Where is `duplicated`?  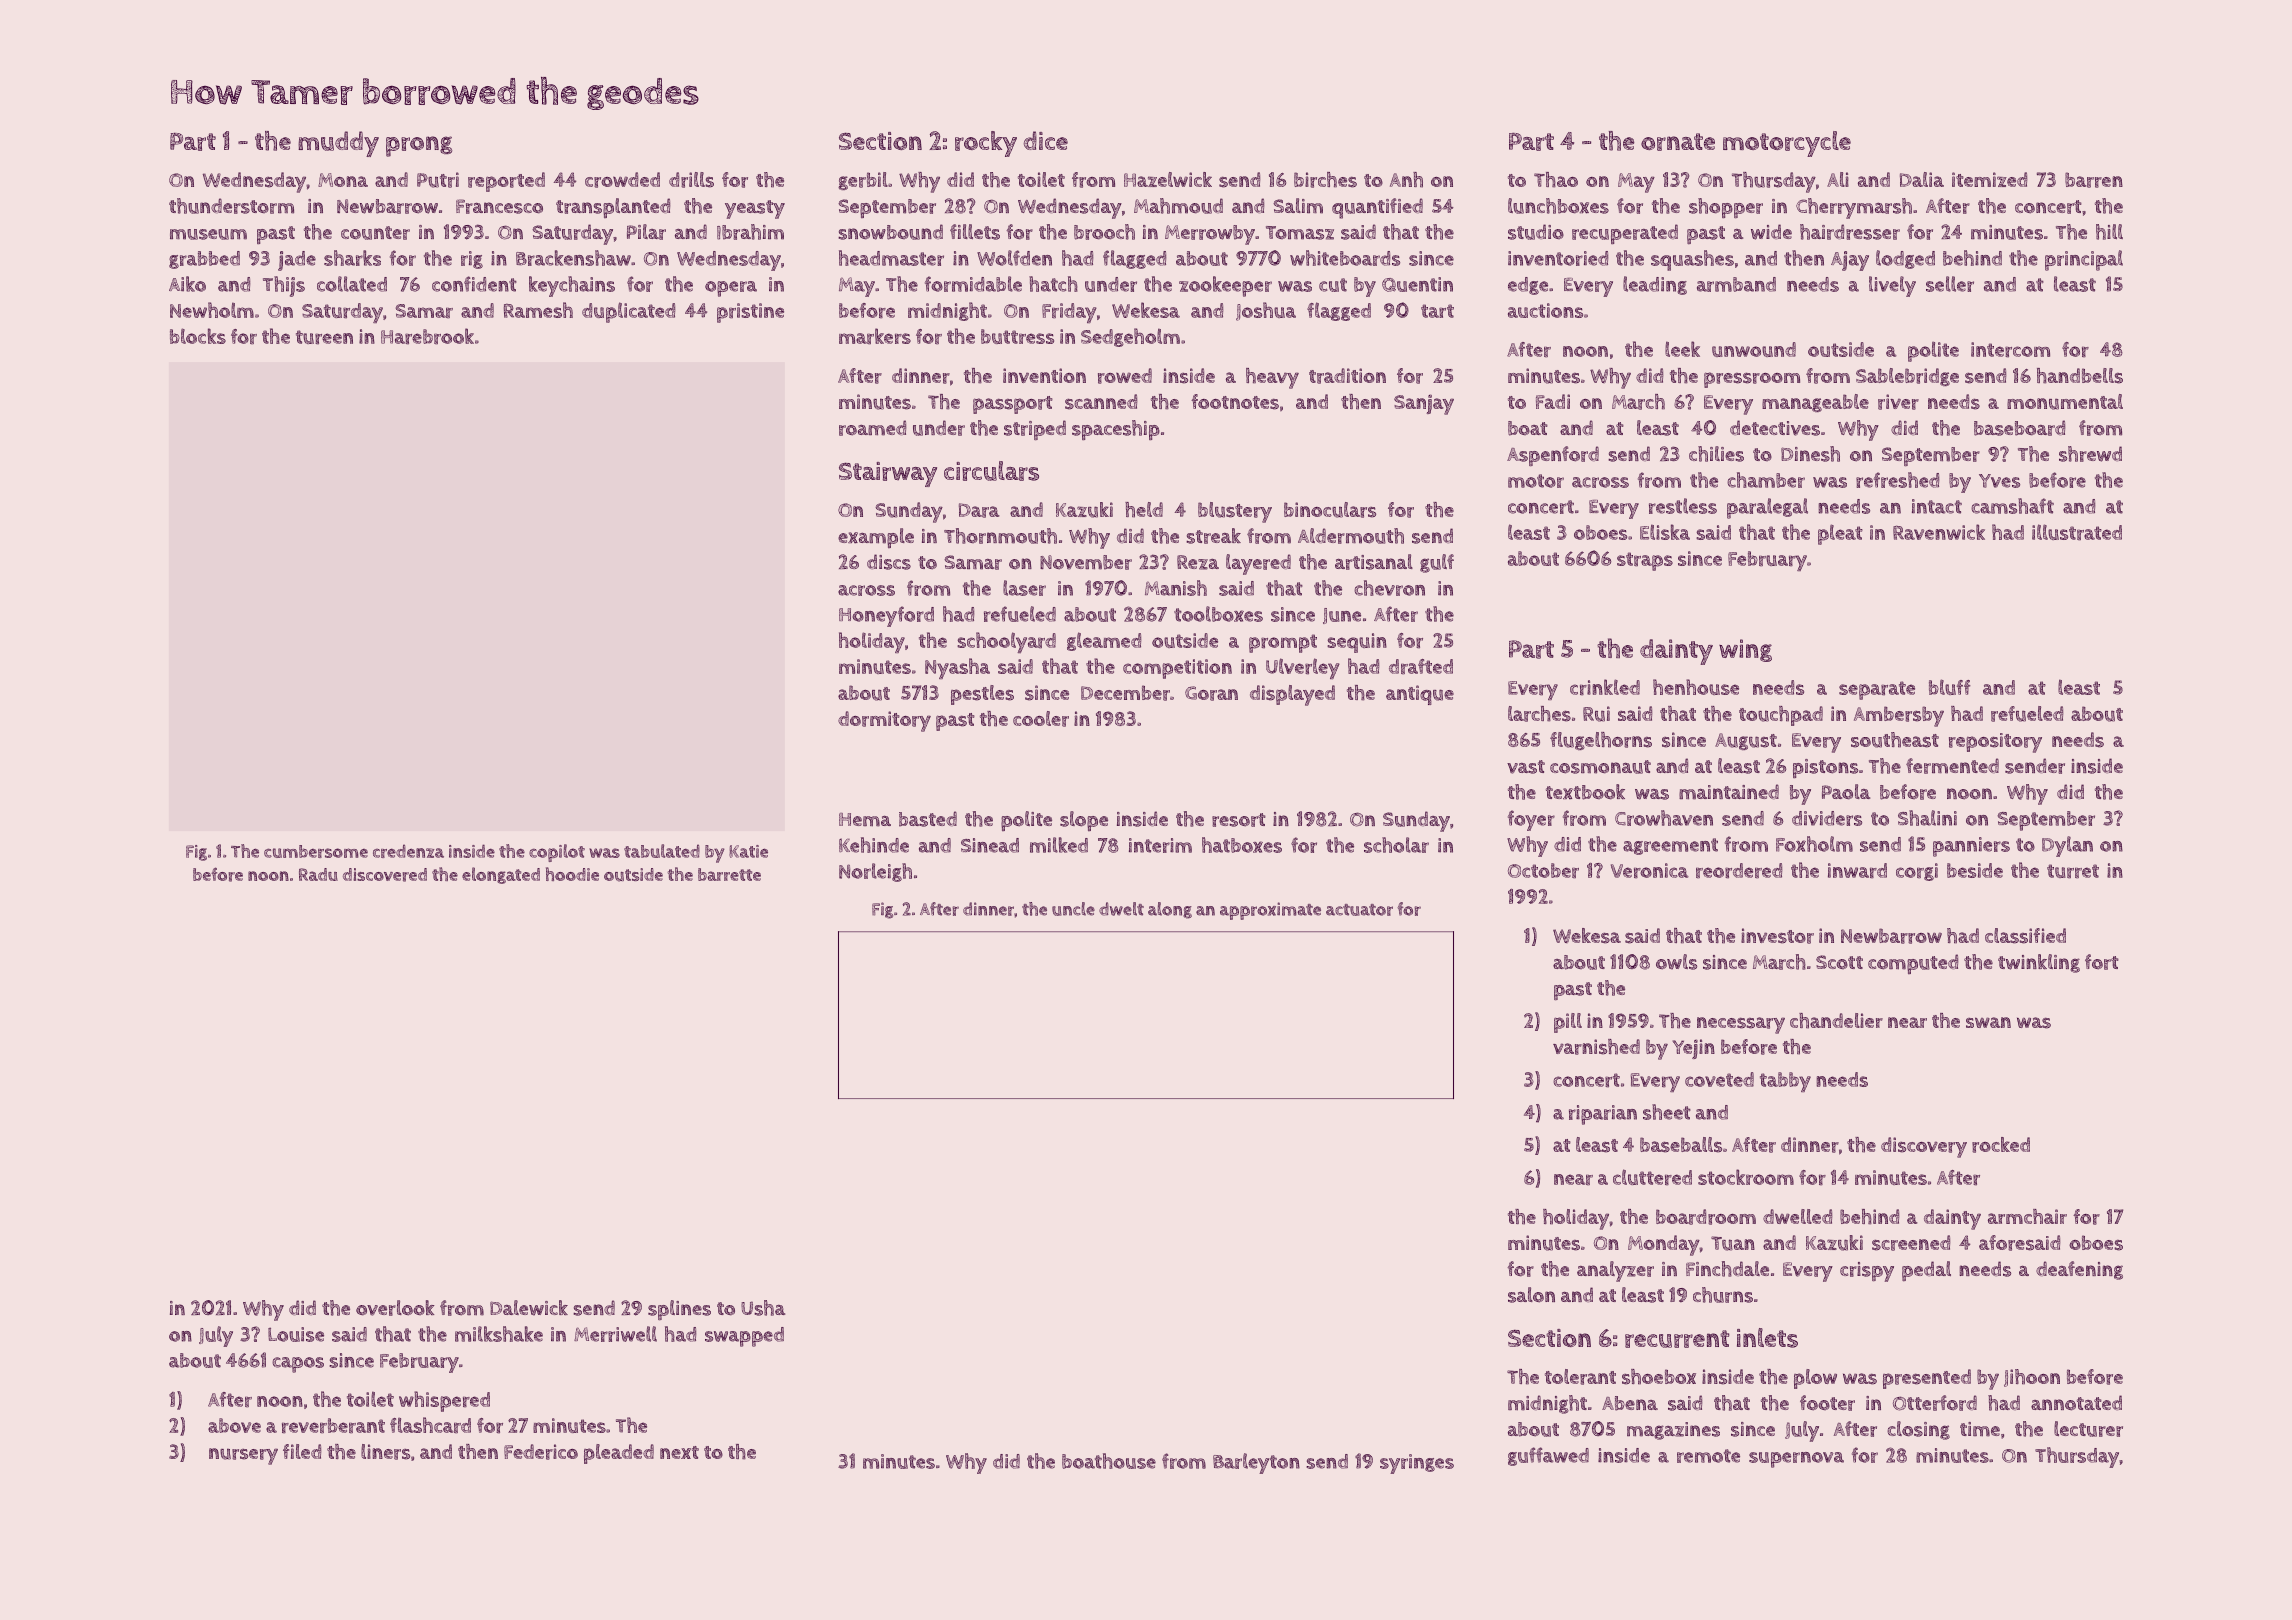
duplicated is located at coordinates (628, 312).
